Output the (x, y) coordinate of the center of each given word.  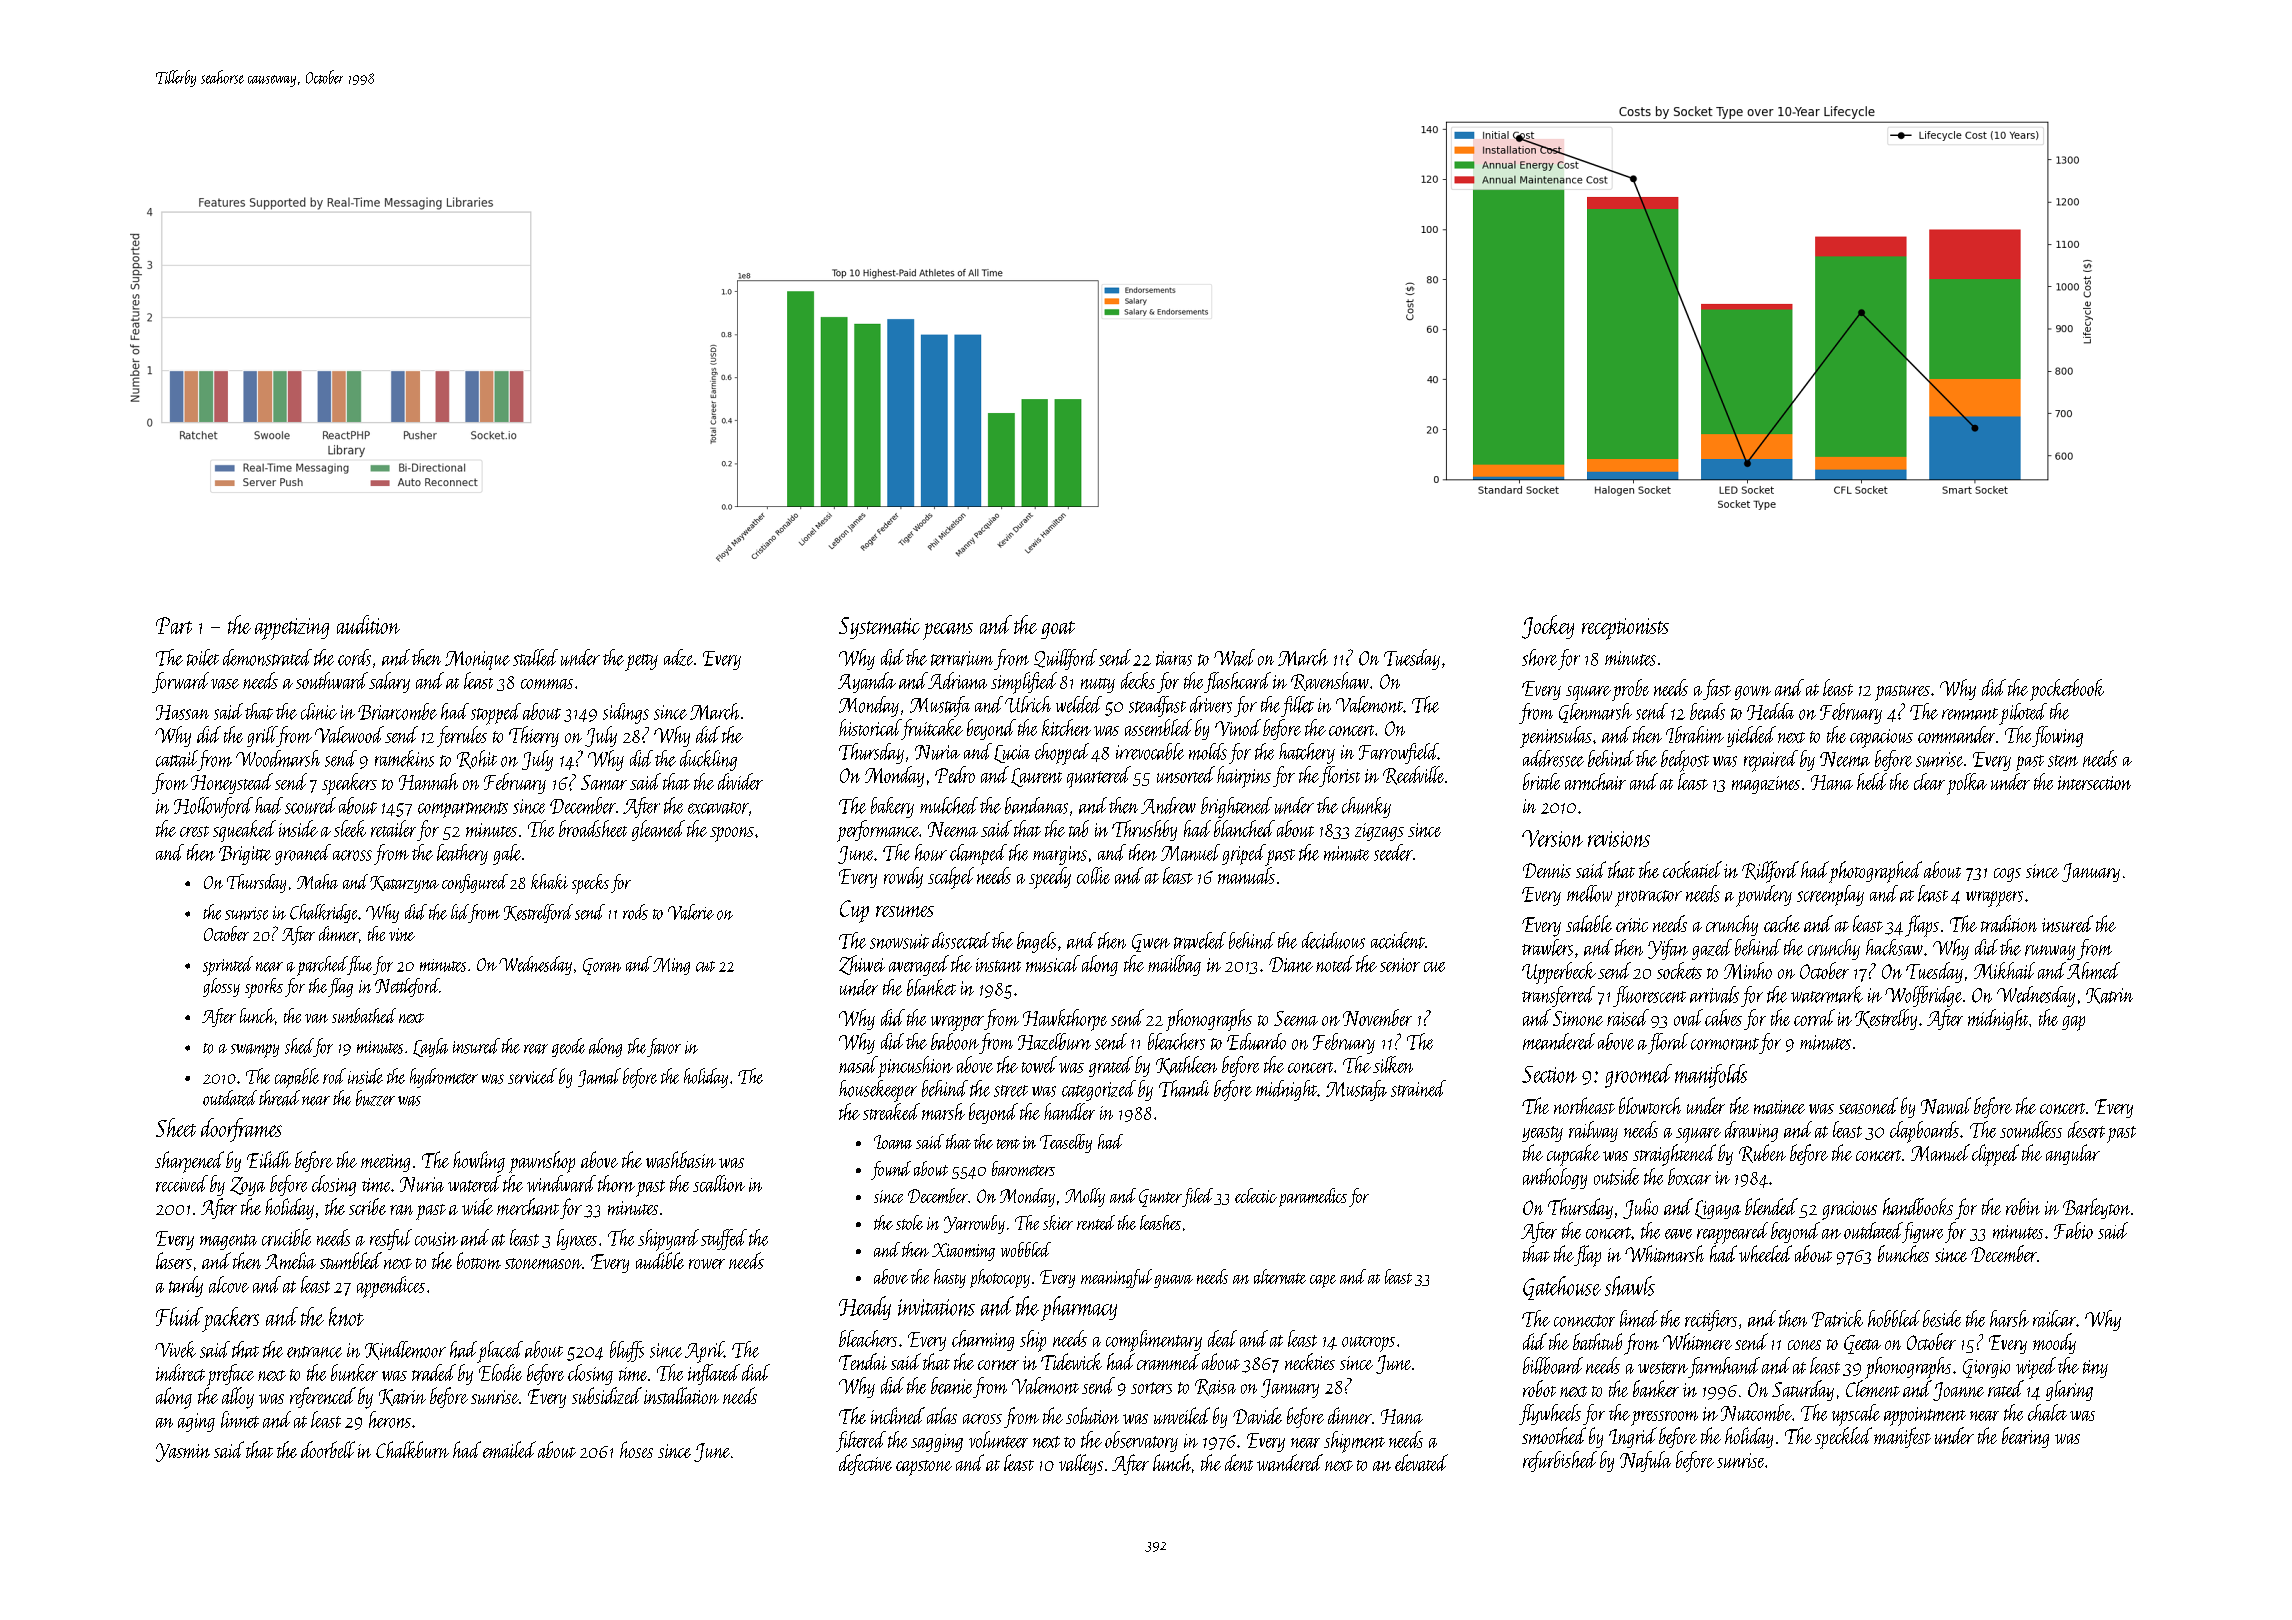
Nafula (1645, 1461)
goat (1058, 630)
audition (368, 624)
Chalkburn (412, 1449)
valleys (1081, 1464)
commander (1956, 734)
